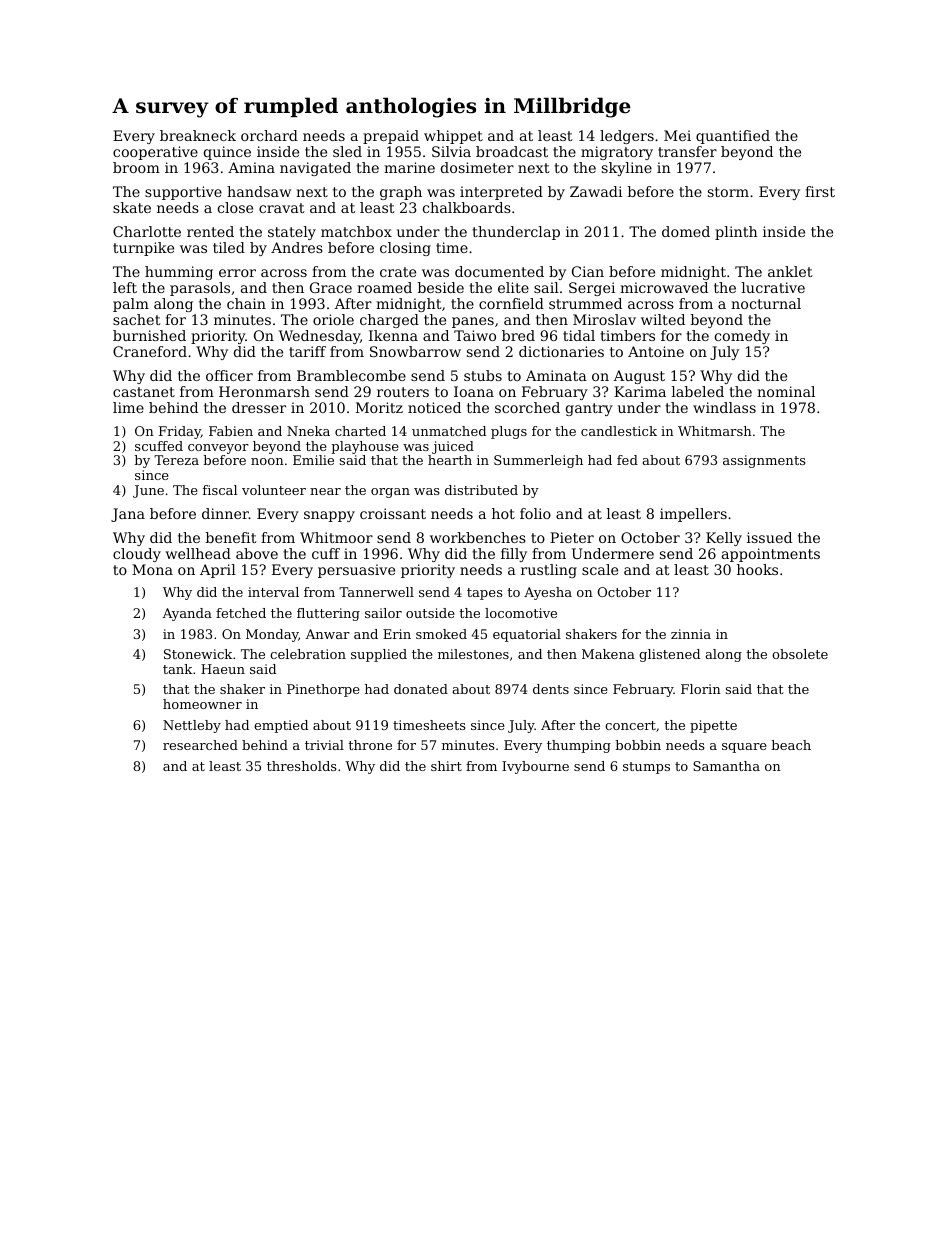  Describe the element at coordinates (786, 391) in the page. I see `nominal` at that location.
